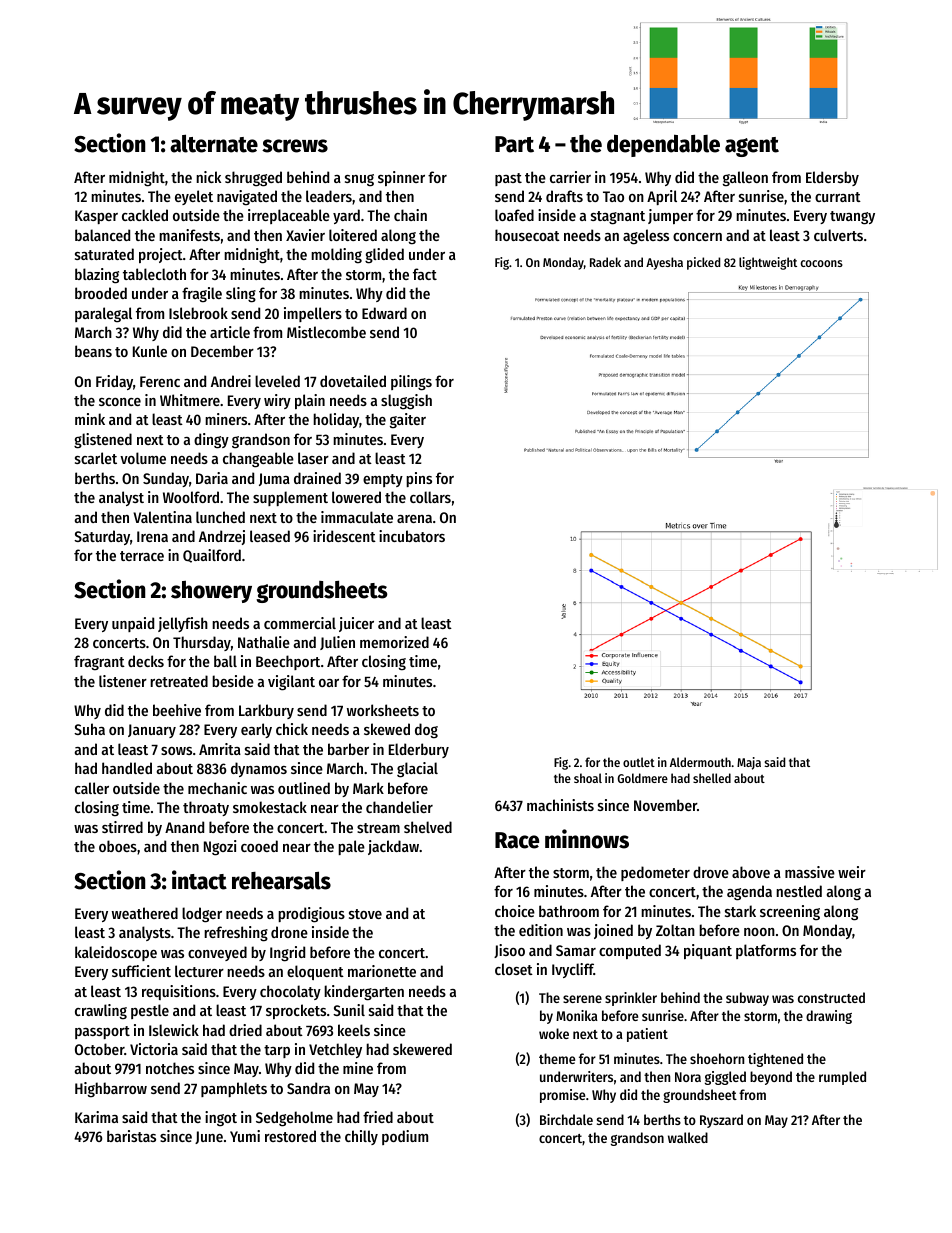  Describe the element at coordinates (97, 276) in the document. I see `blazing` at that location.
